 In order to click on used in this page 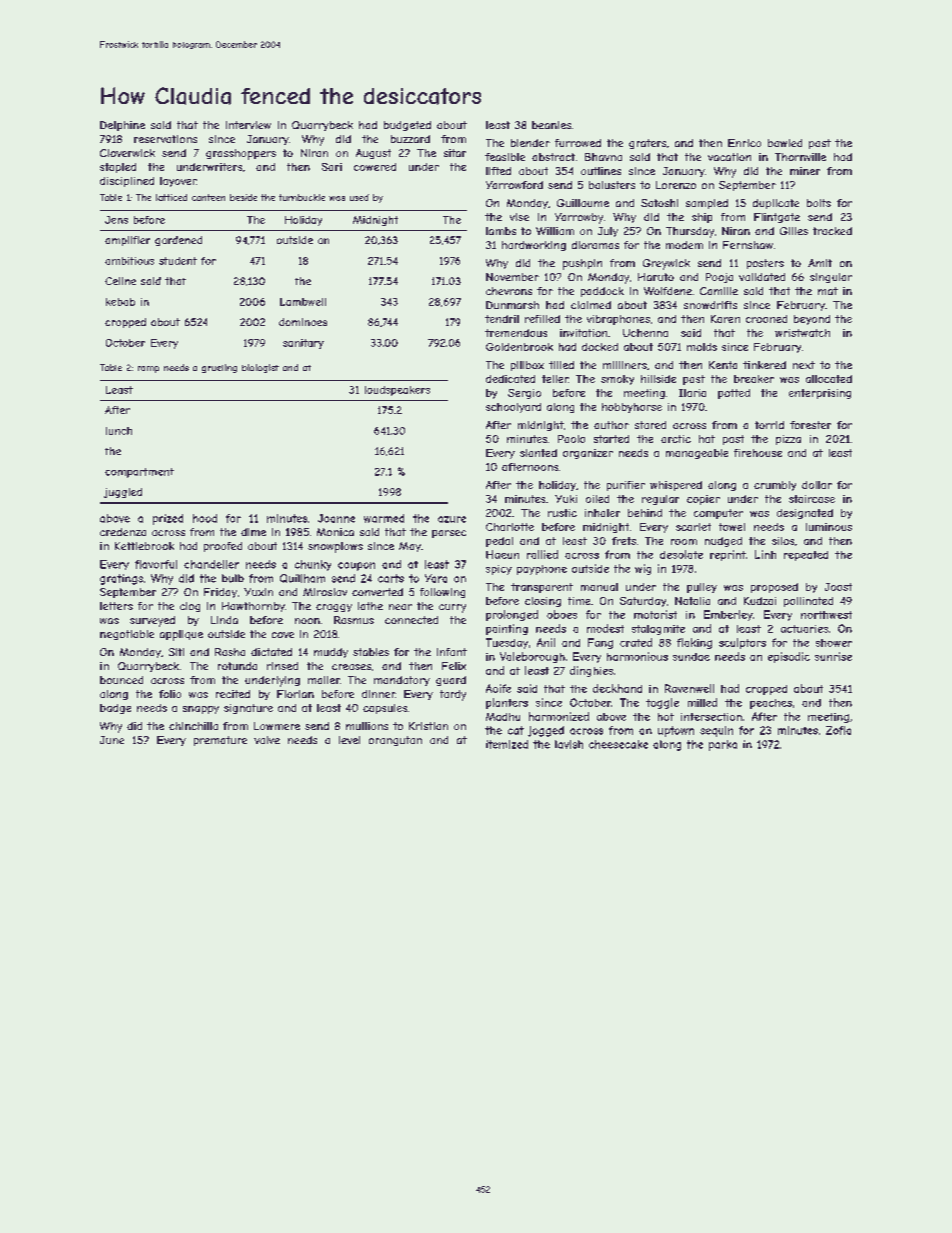, I will do `click(359, 197)`.
